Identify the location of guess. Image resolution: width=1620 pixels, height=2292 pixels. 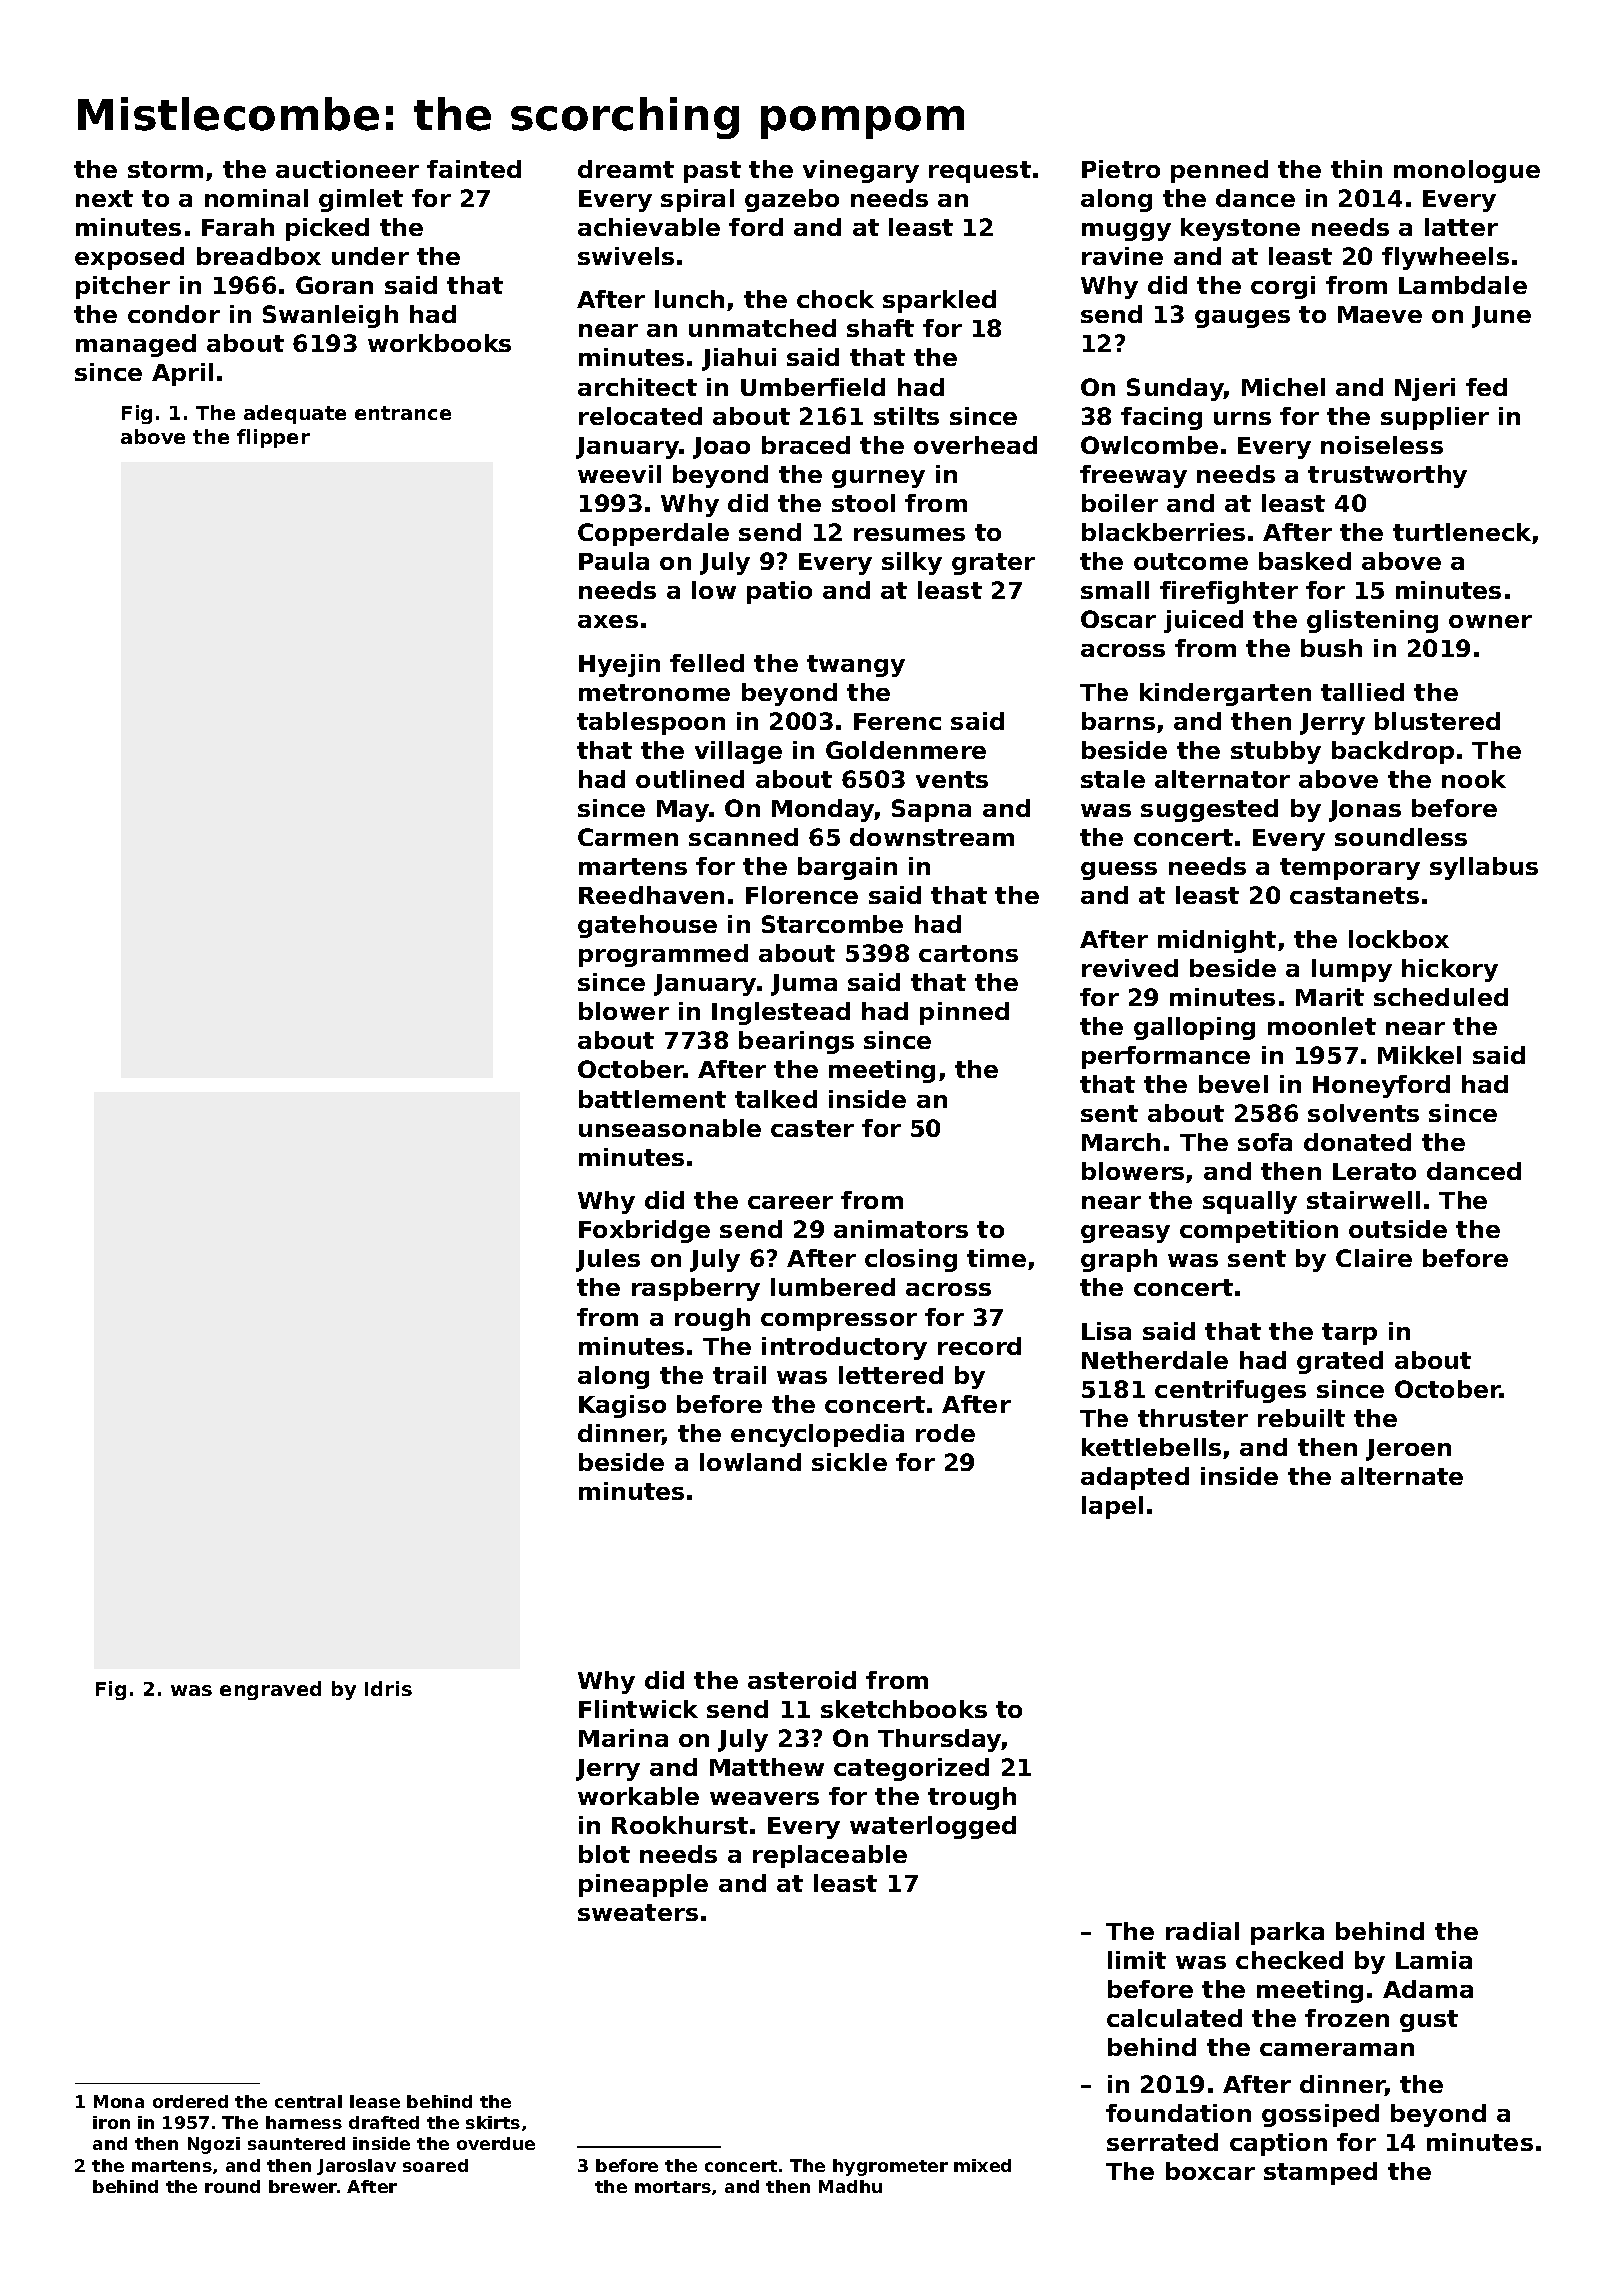
(1119, 871).
